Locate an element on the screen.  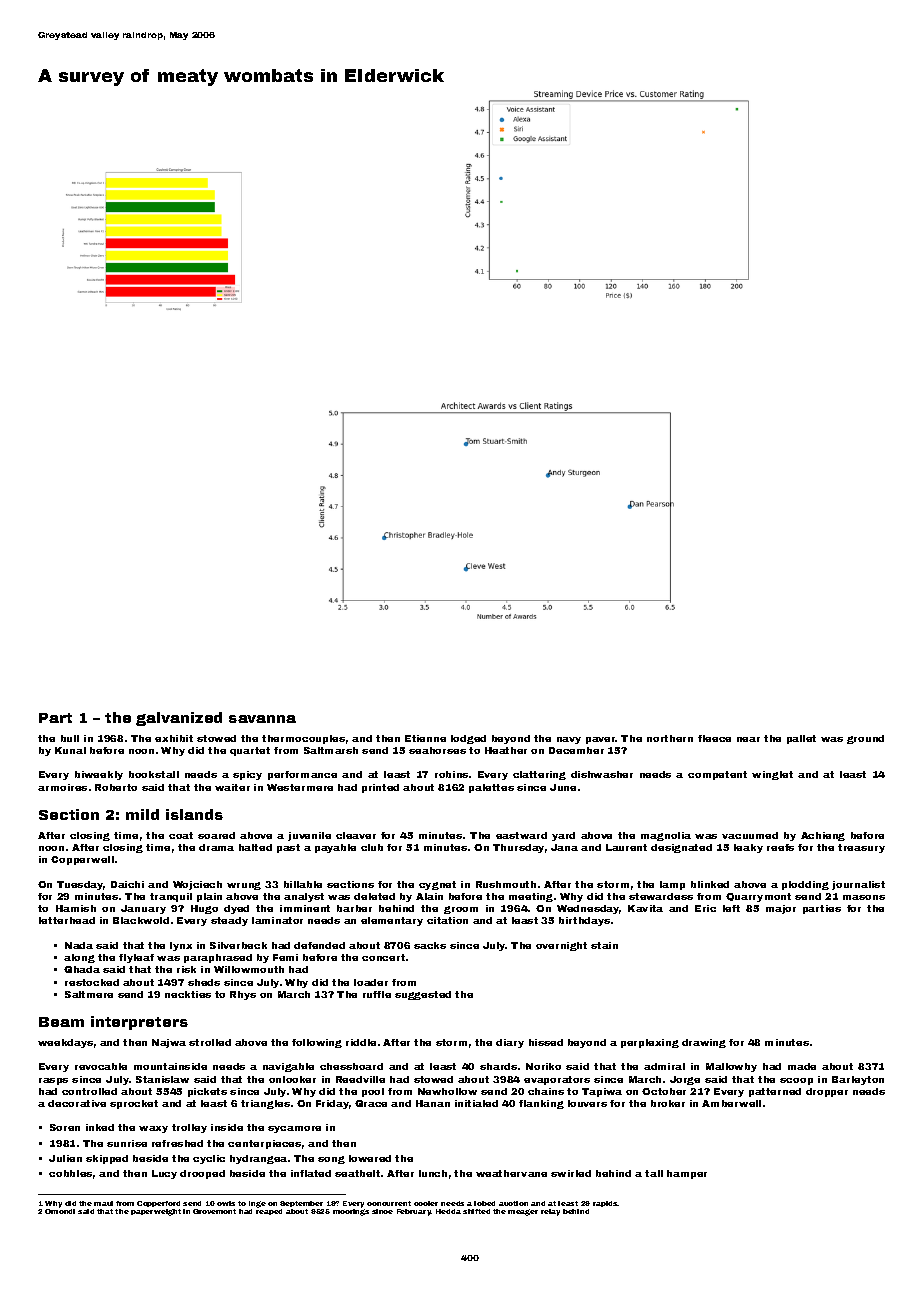
Hugo is located at coordinates (204, 909).
